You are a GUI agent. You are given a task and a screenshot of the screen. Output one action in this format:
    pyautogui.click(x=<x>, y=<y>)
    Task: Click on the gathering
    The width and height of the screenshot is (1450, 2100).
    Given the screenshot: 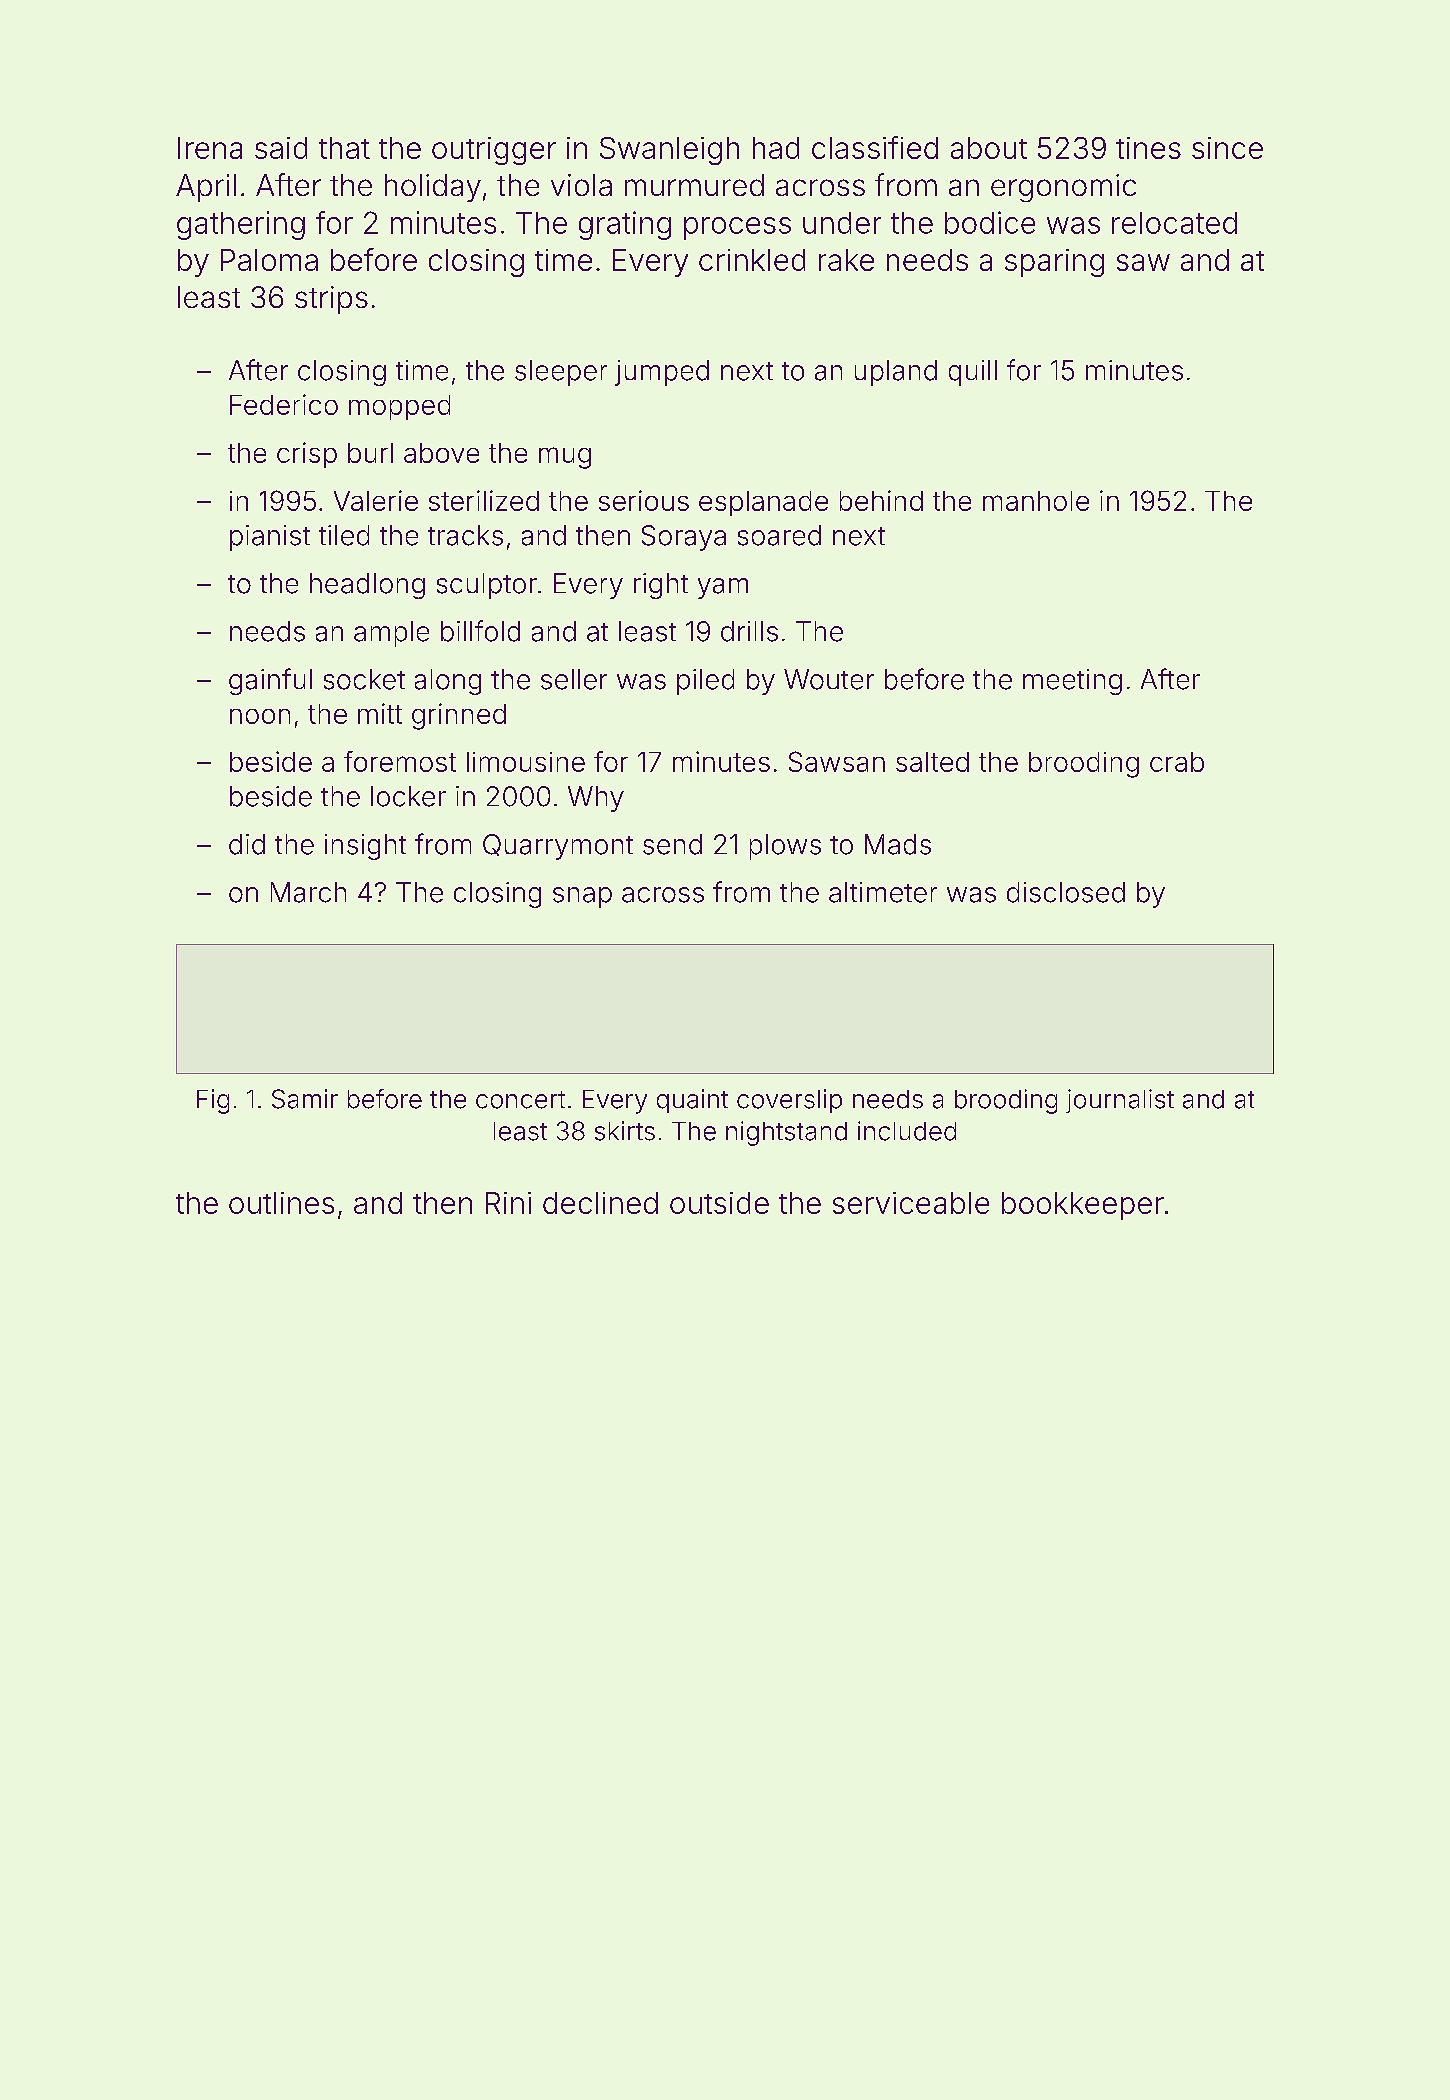 What is the action you would take?
    pyautogui.click(x=241, y=225)
